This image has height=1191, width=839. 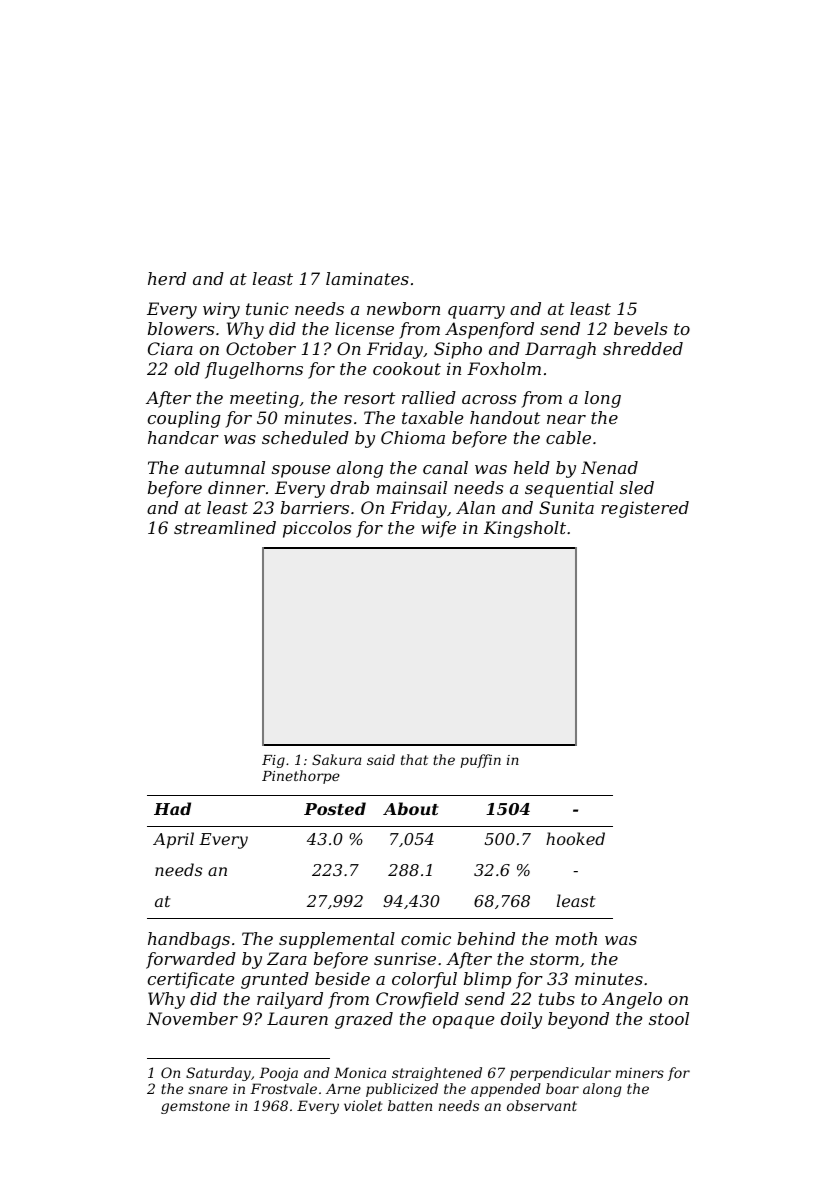 I want to click on miners, so click(x=640, y=1073).
